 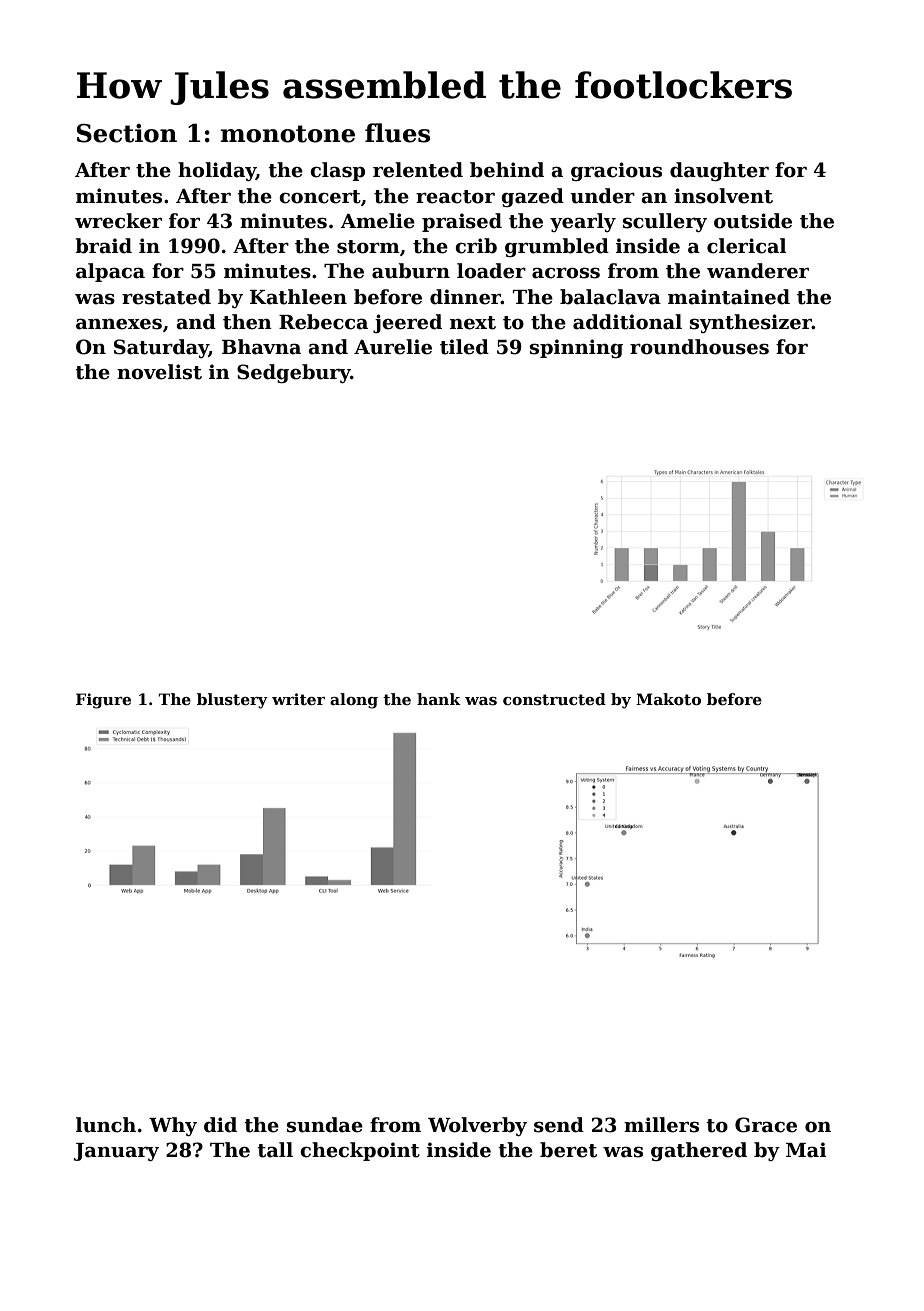 What do you see at coordinates (758, 271) in the screenshot?
I see `wanderer` at bounding box center [758, 271].
